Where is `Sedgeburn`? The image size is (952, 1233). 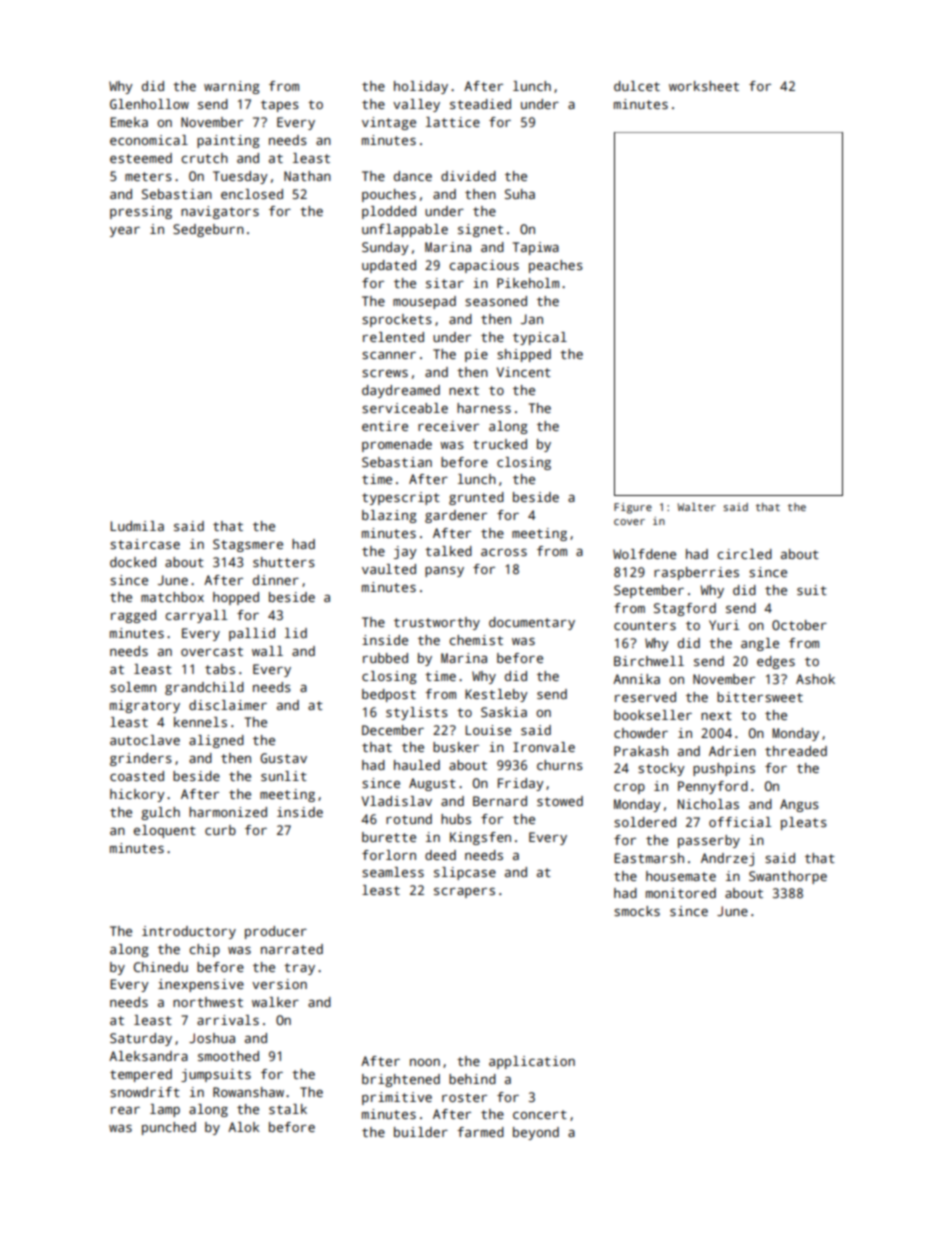
Sedgeburn is located at coordinates (208, 230).
